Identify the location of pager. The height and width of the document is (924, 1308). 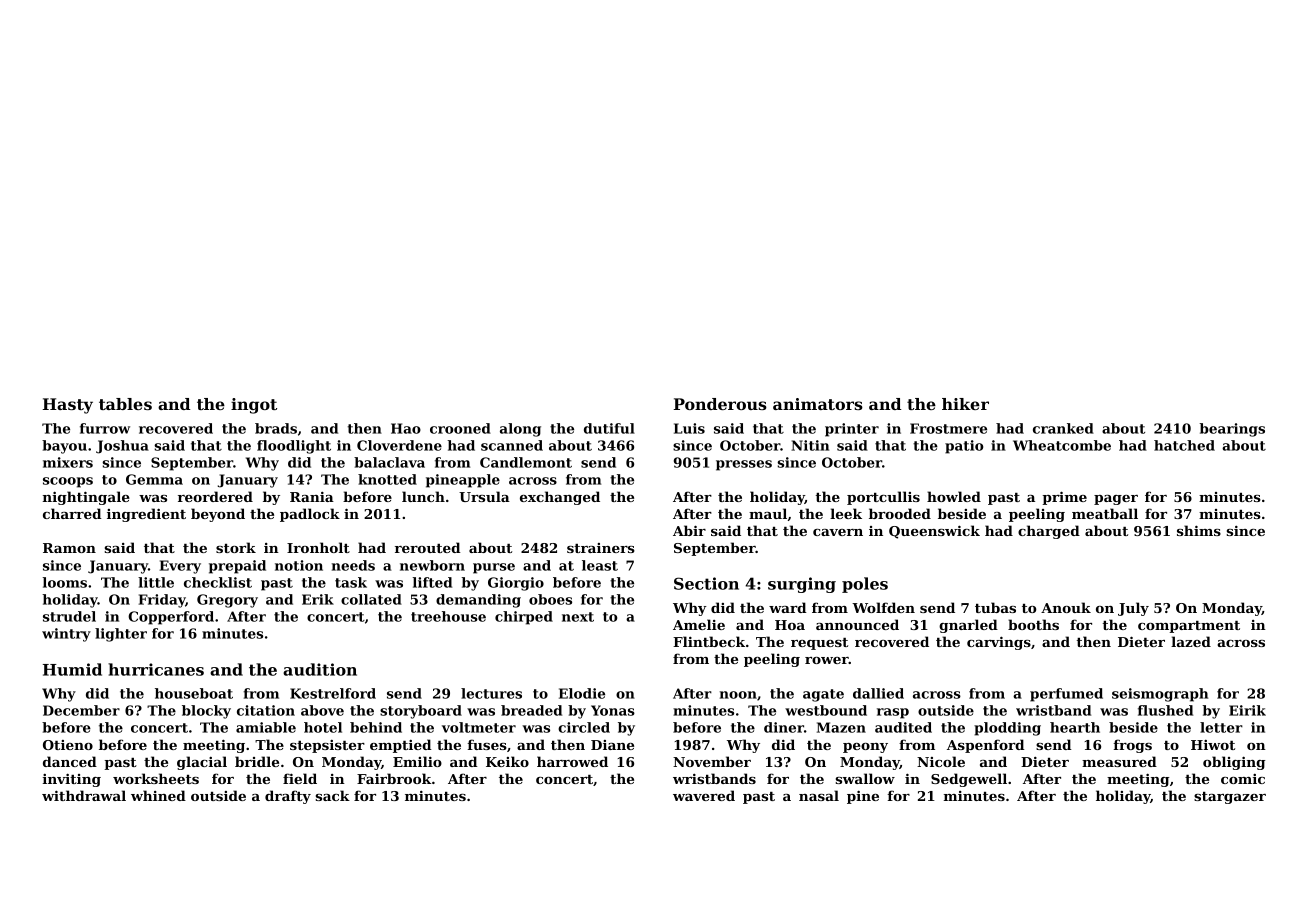
(1116, 500).
